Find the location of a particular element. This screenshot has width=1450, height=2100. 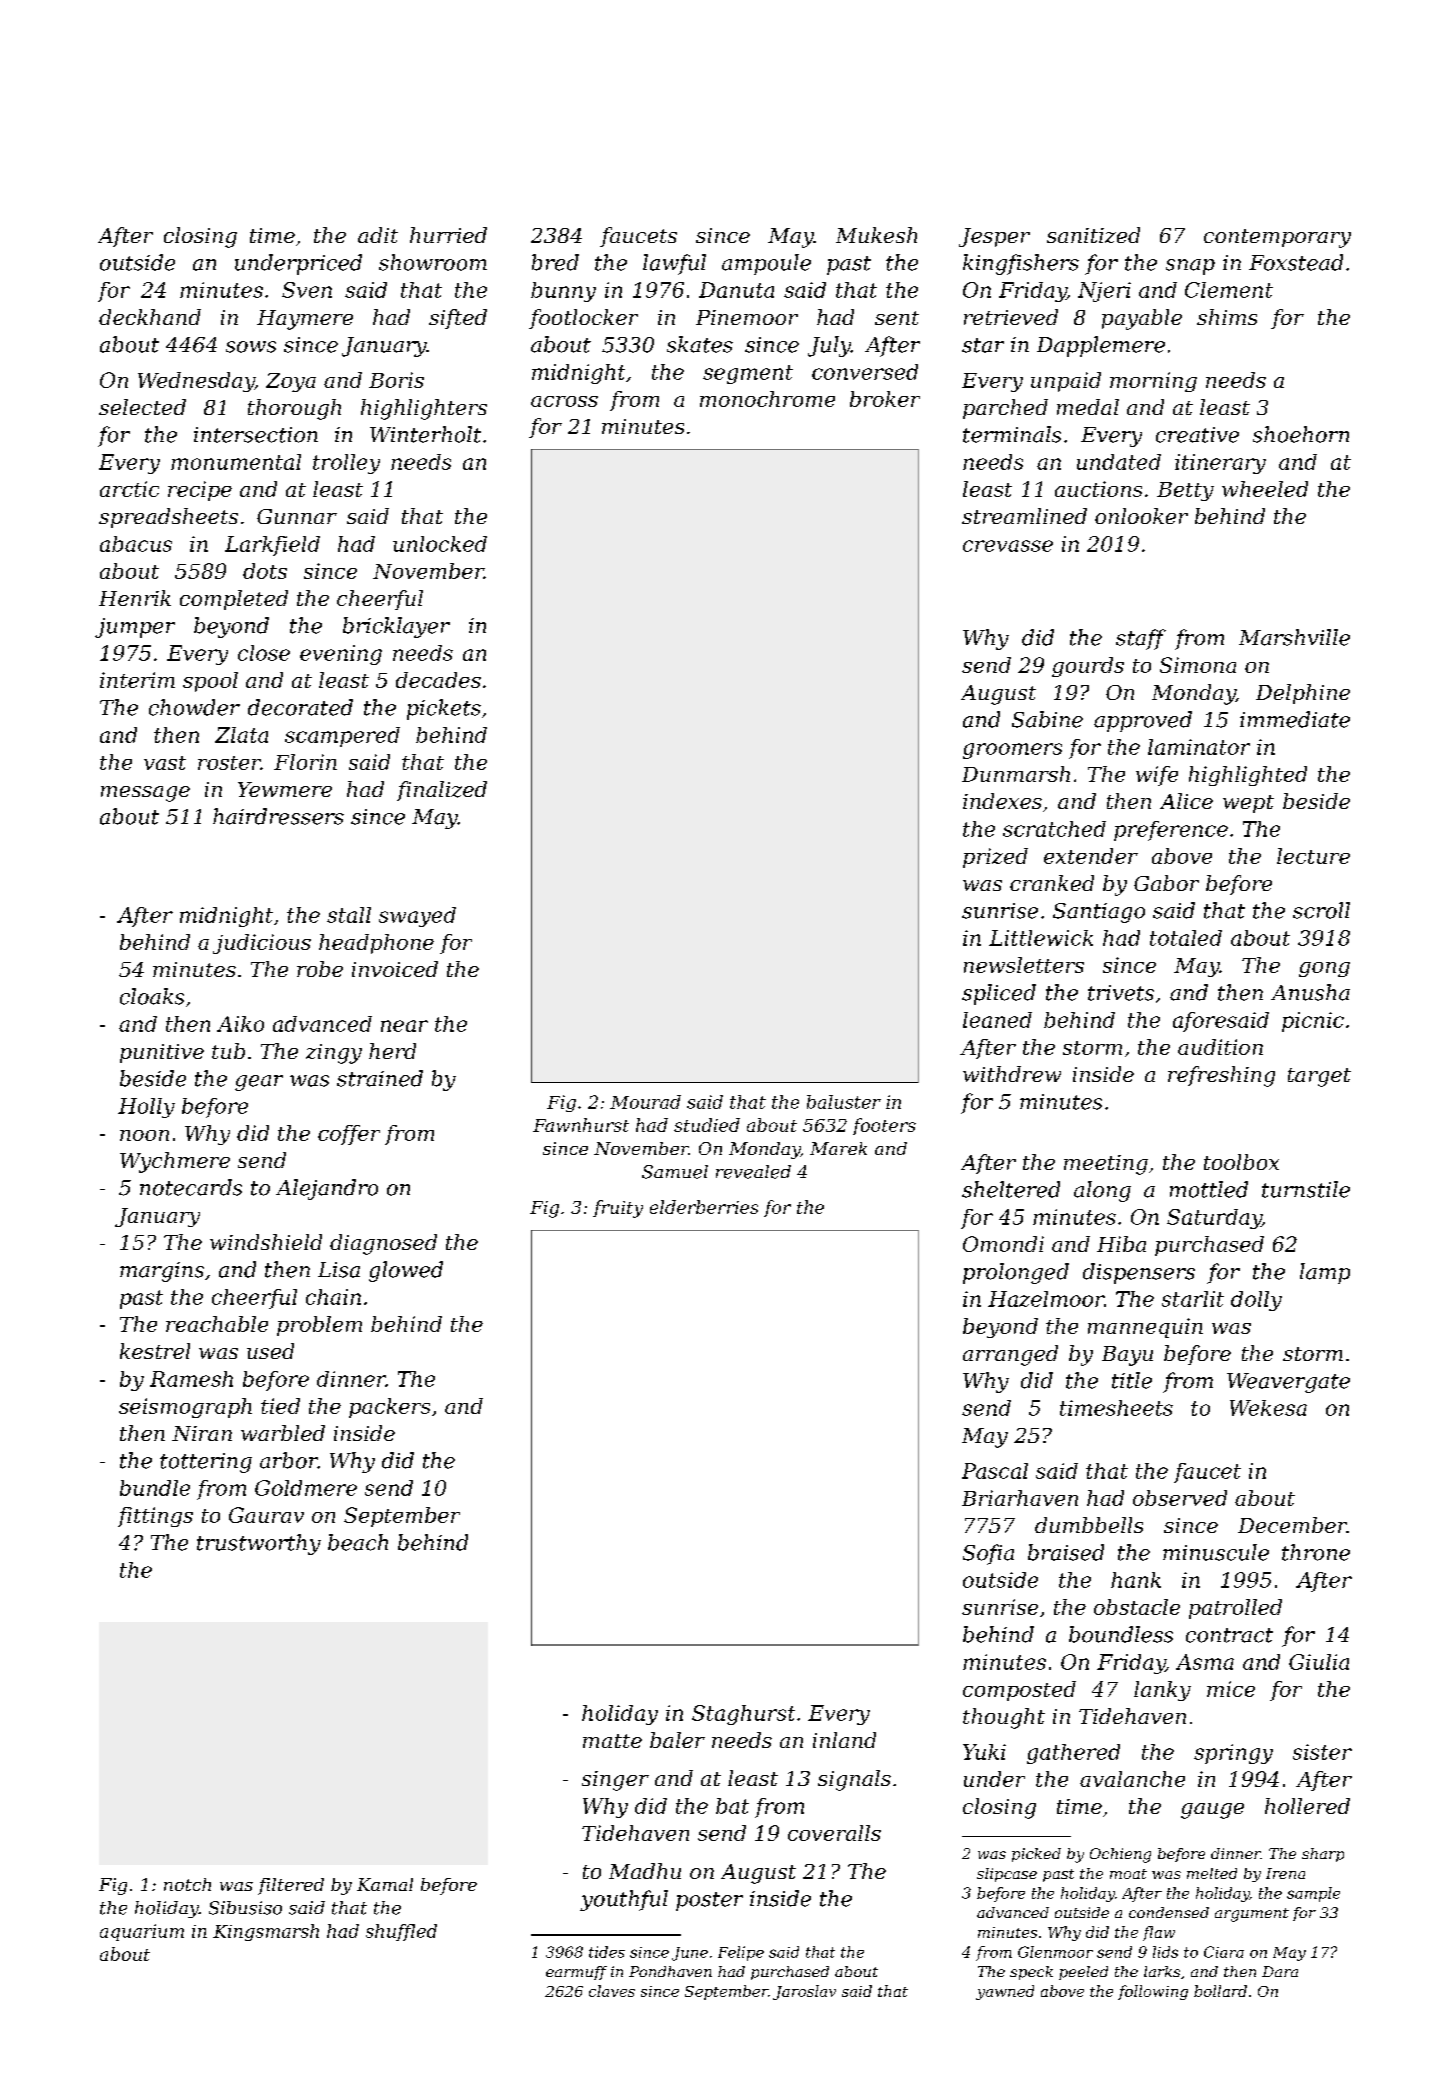

prized is located at coordinates (995, 858).
